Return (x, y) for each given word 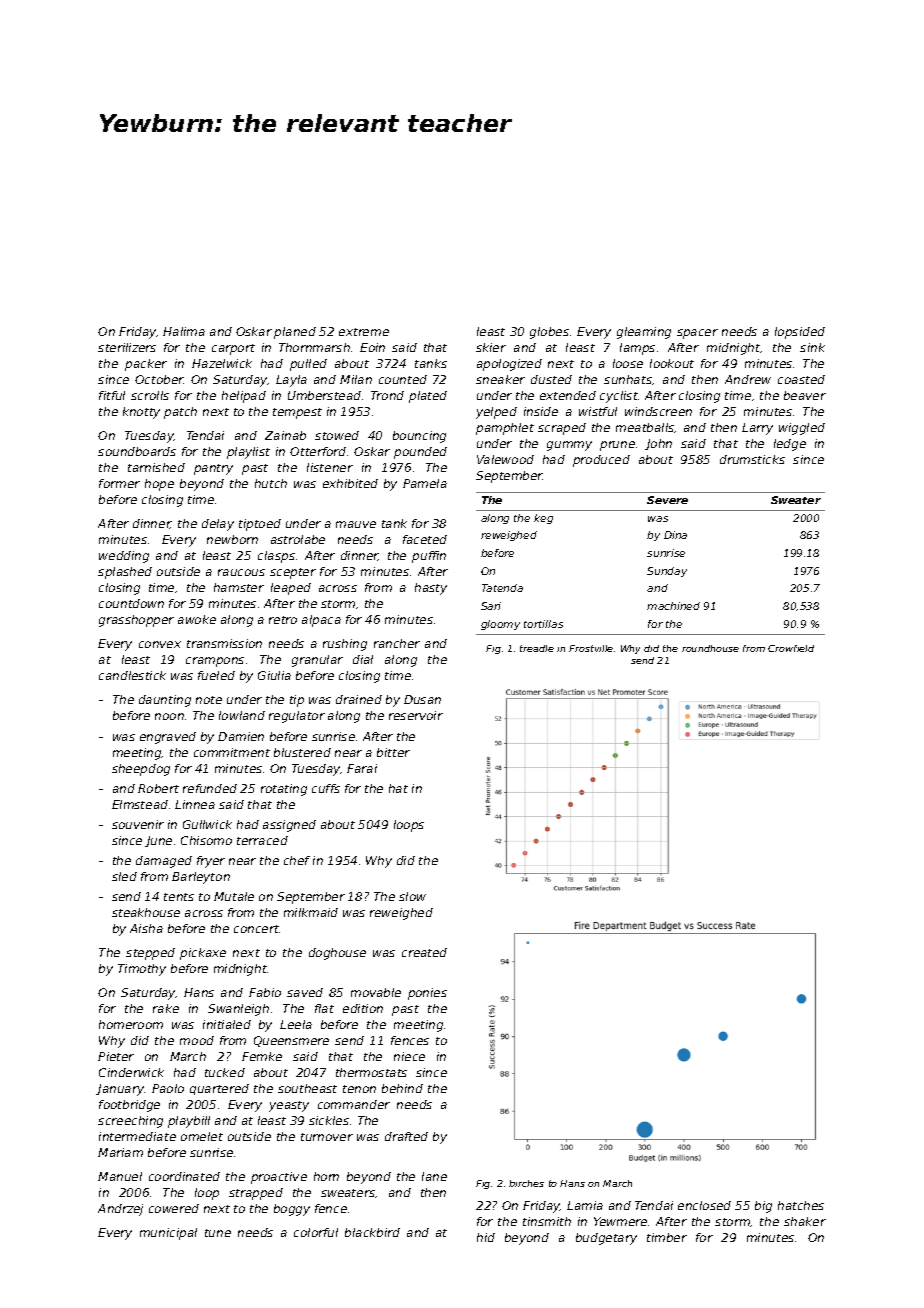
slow (412, 896)
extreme (364, 332)
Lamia (585, 1205)
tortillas (543, 624)
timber (667, 1237)
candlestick (132, 675)
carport (233, 349)
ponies (427, 994)
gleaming (644, 333)
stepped (150, 954)
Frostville (591, 648)
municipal (168, 1234)
